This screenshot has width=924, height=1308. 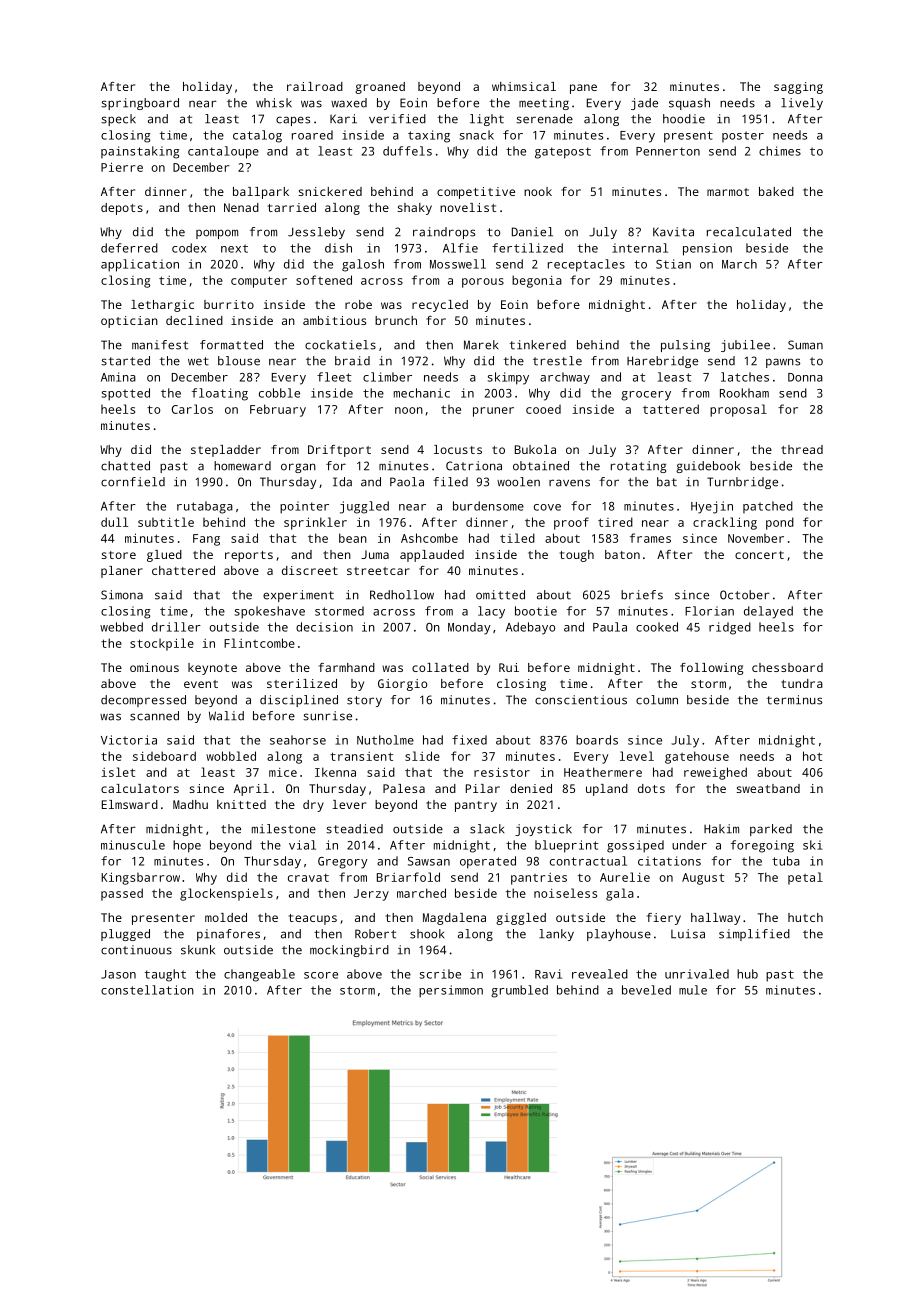 I want to click on tundra, so click(x=802, y=683).
